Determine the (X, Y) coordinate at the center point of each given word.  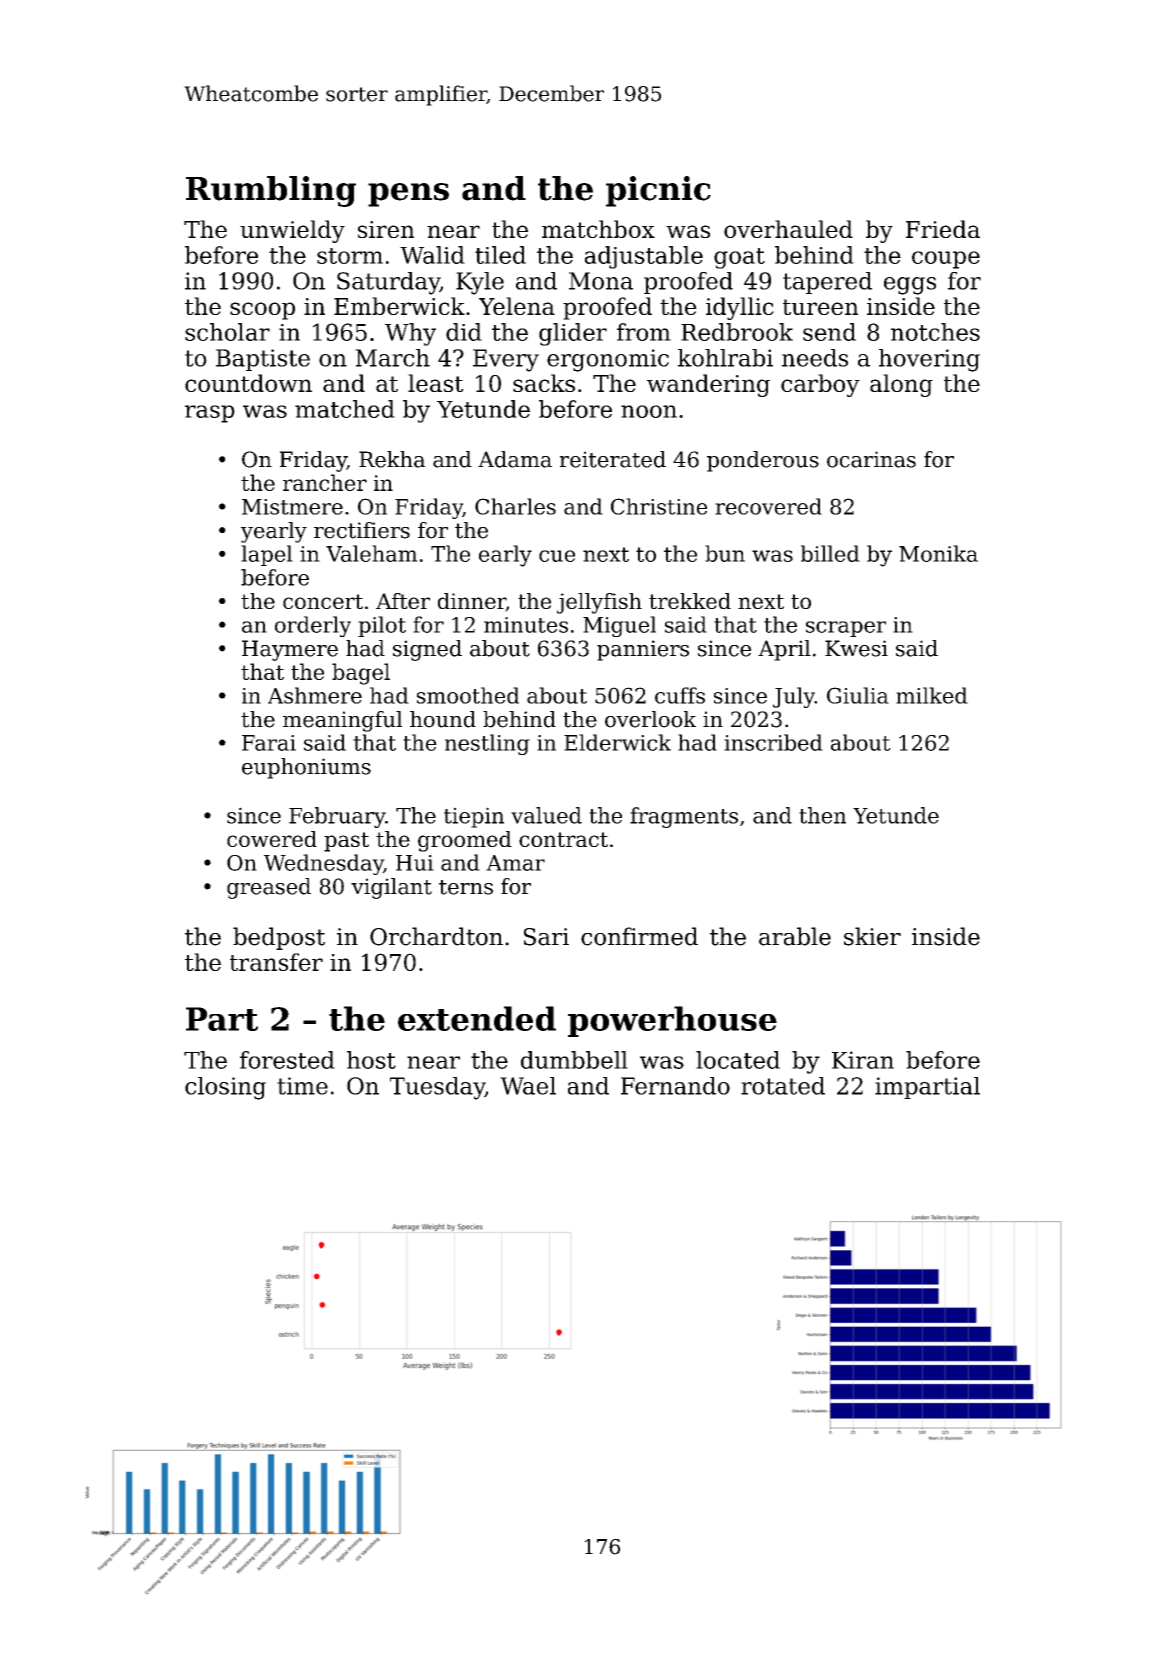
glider (573, 334)
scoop (262, 311)
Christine (659, 506)
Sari (546, 937)
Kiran (863, 1060)
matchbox (598, 229)
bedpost (279, 938)
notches (935, 332)
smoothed (468, 695)
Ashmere (315, 695)
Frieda (943, 229)
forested (287, 1060)
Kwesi (856, 648)
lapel (267, 555)
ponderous (763, 461)
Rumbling (271, 191)
